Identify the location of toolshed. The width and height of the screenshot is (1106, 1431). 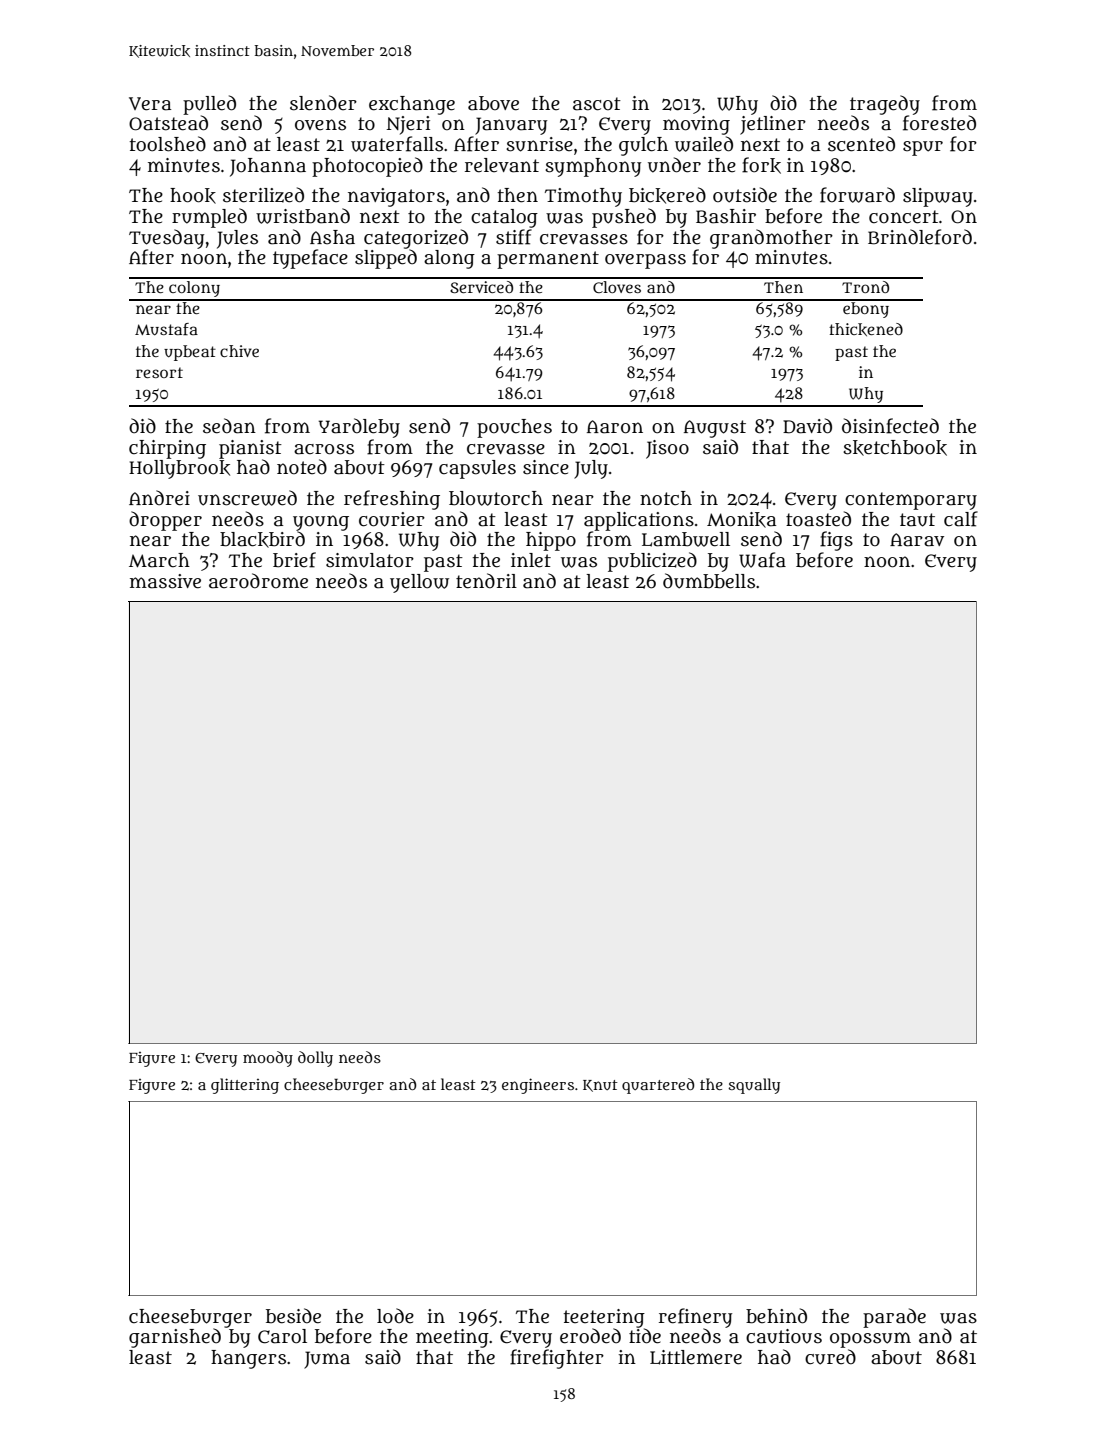
(168, 144).
